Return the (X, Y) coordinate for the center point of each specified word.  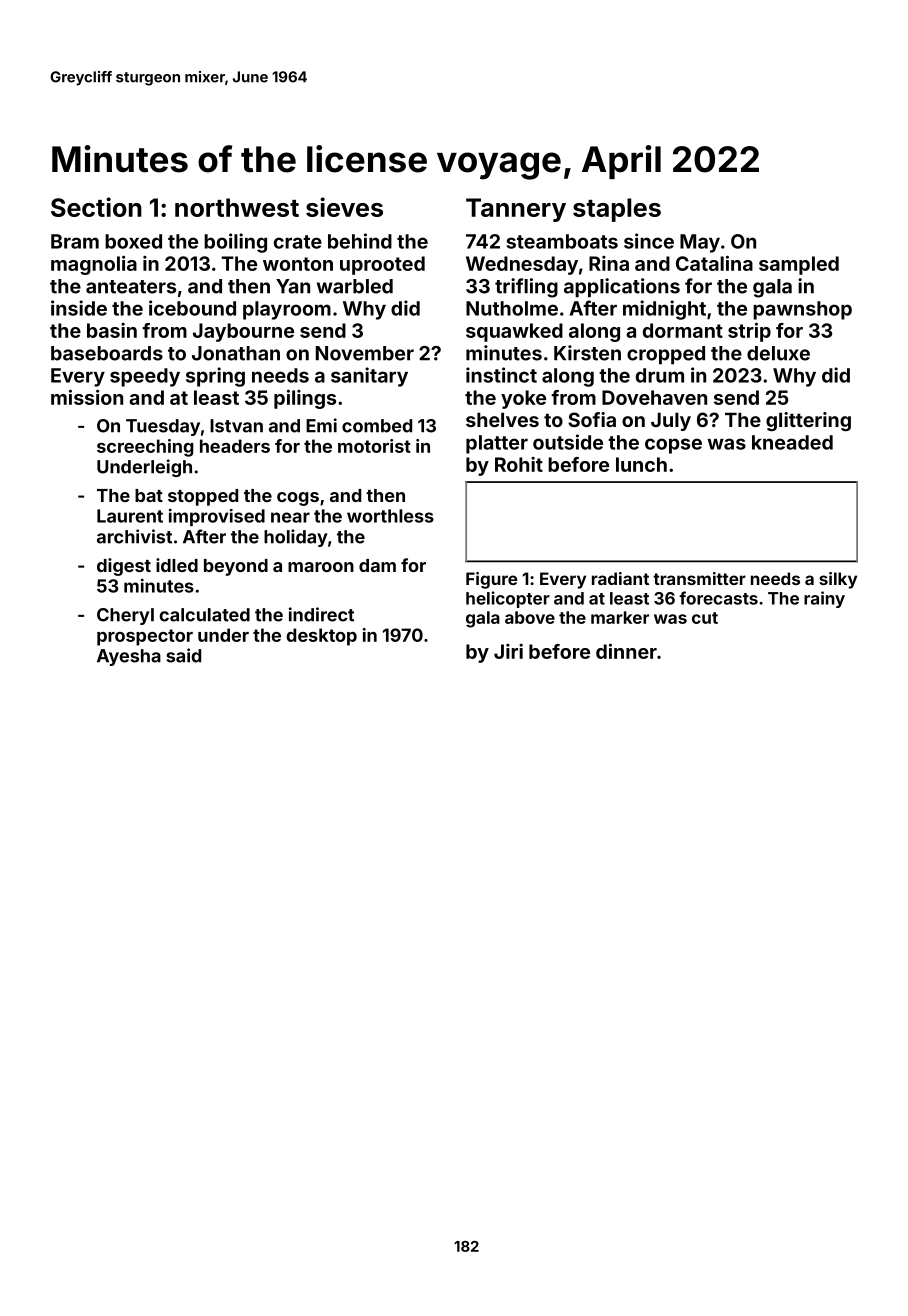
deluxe (778, 353)
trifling (526, 288)
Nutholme (512, 308)
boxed (133, 241)
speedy (145, 377)
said (183, 655)
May (700, 243)
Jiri (508, 651)
